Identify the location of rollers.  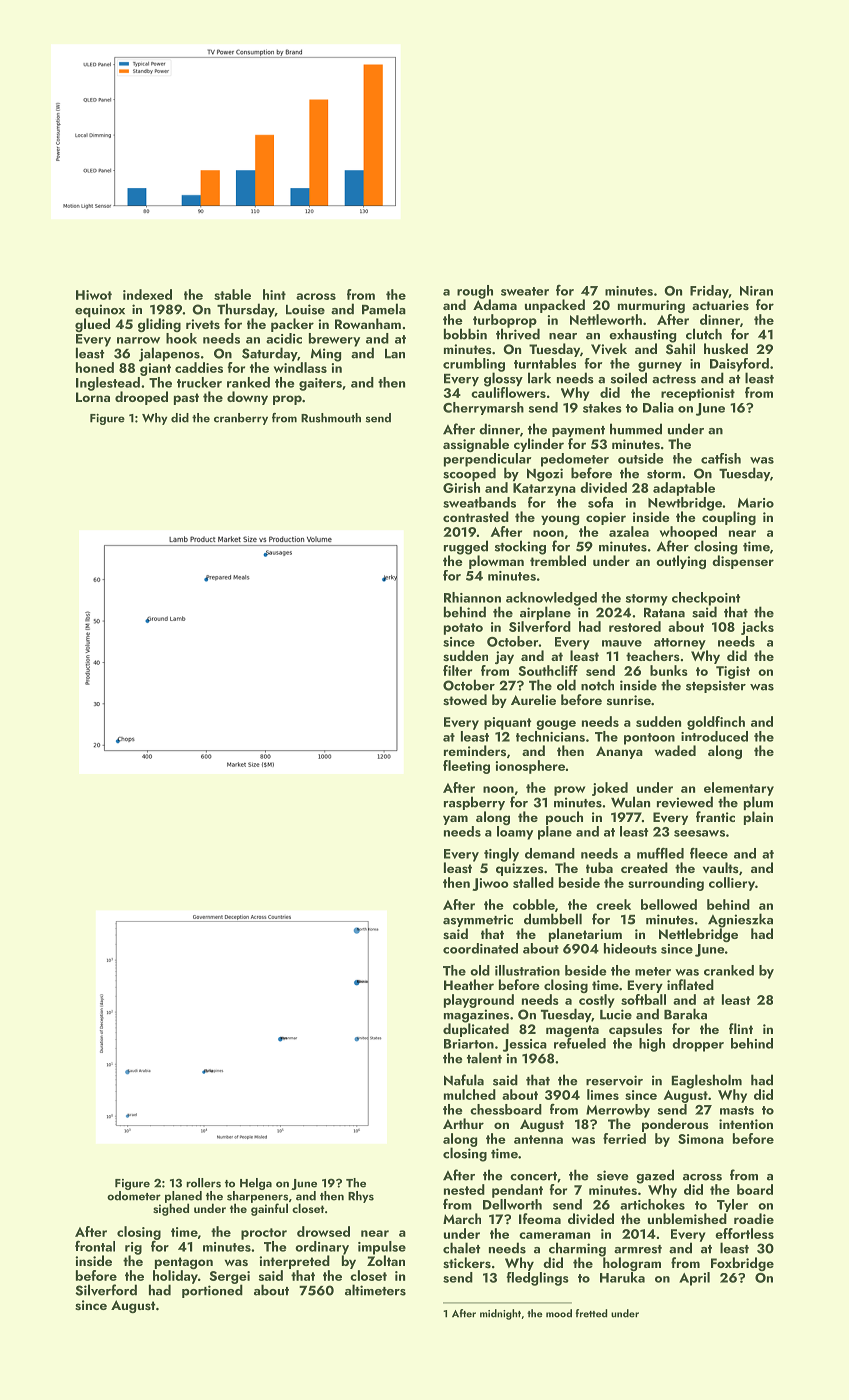
(203, 1183).
